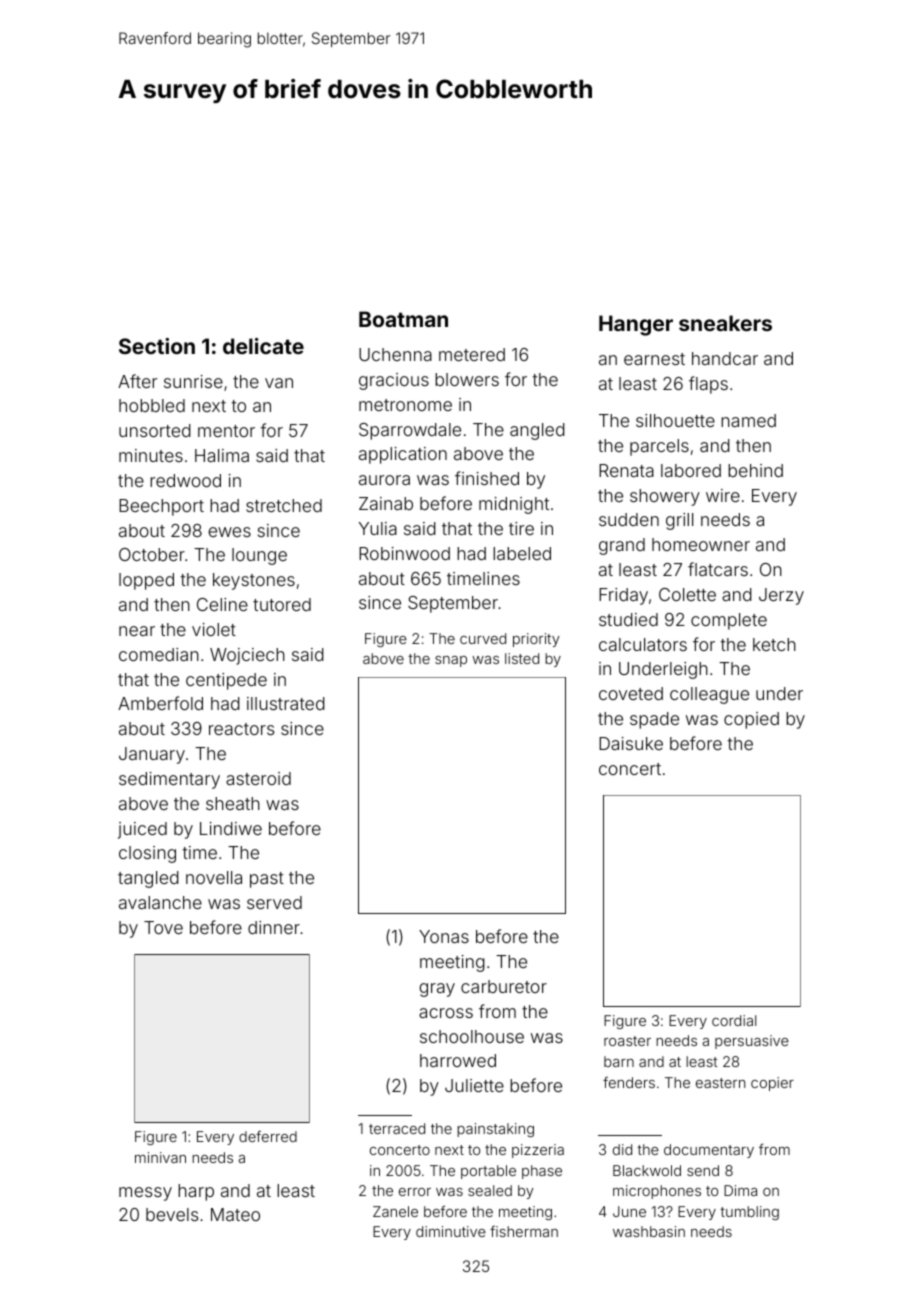 The width and height of the image is (924, 1308). What do you see at coordinates (504, 986) in the image?
I see `carburetor` at bounding box center [504, 986].
